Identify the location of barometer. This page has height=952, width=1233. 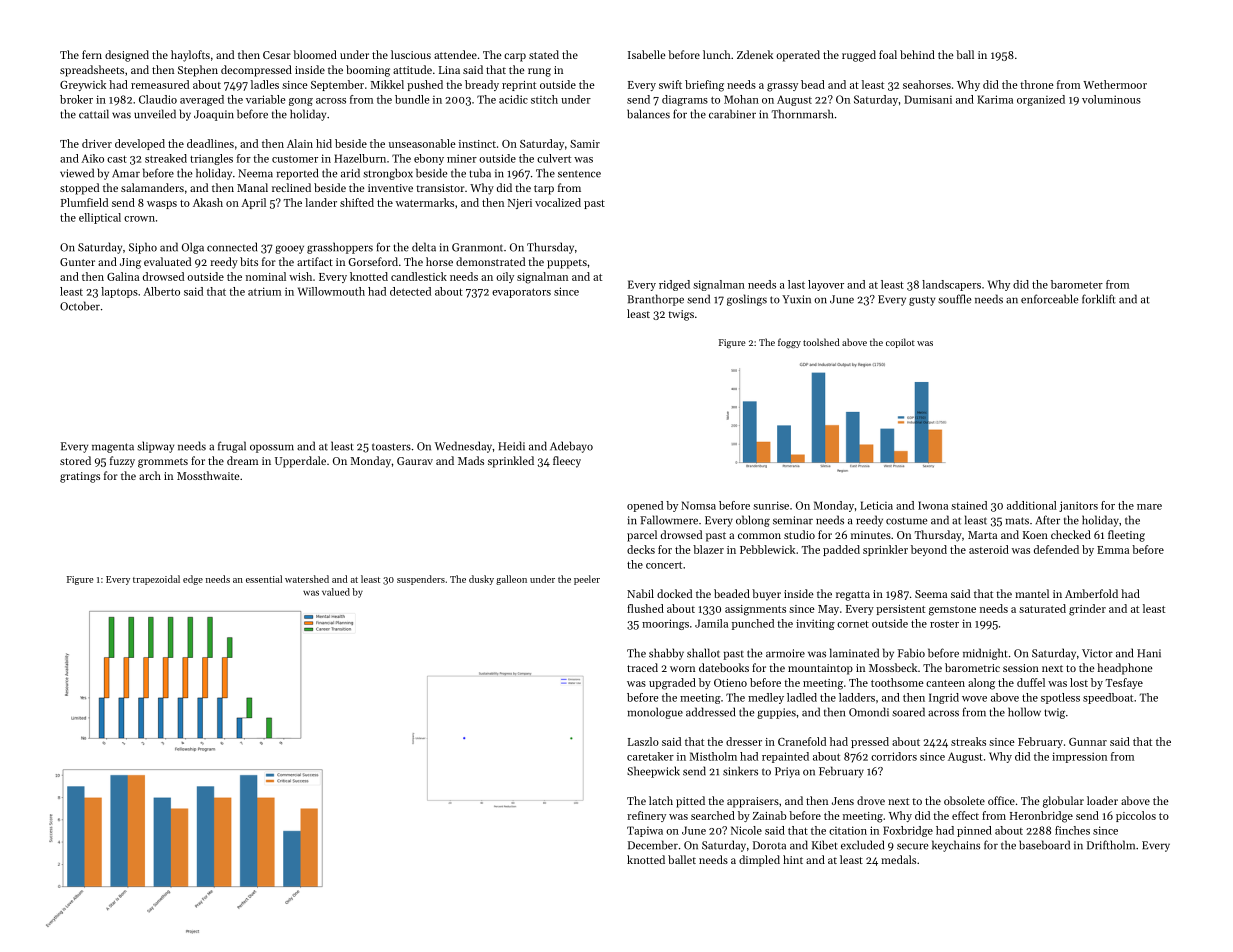
(1077, 284).
